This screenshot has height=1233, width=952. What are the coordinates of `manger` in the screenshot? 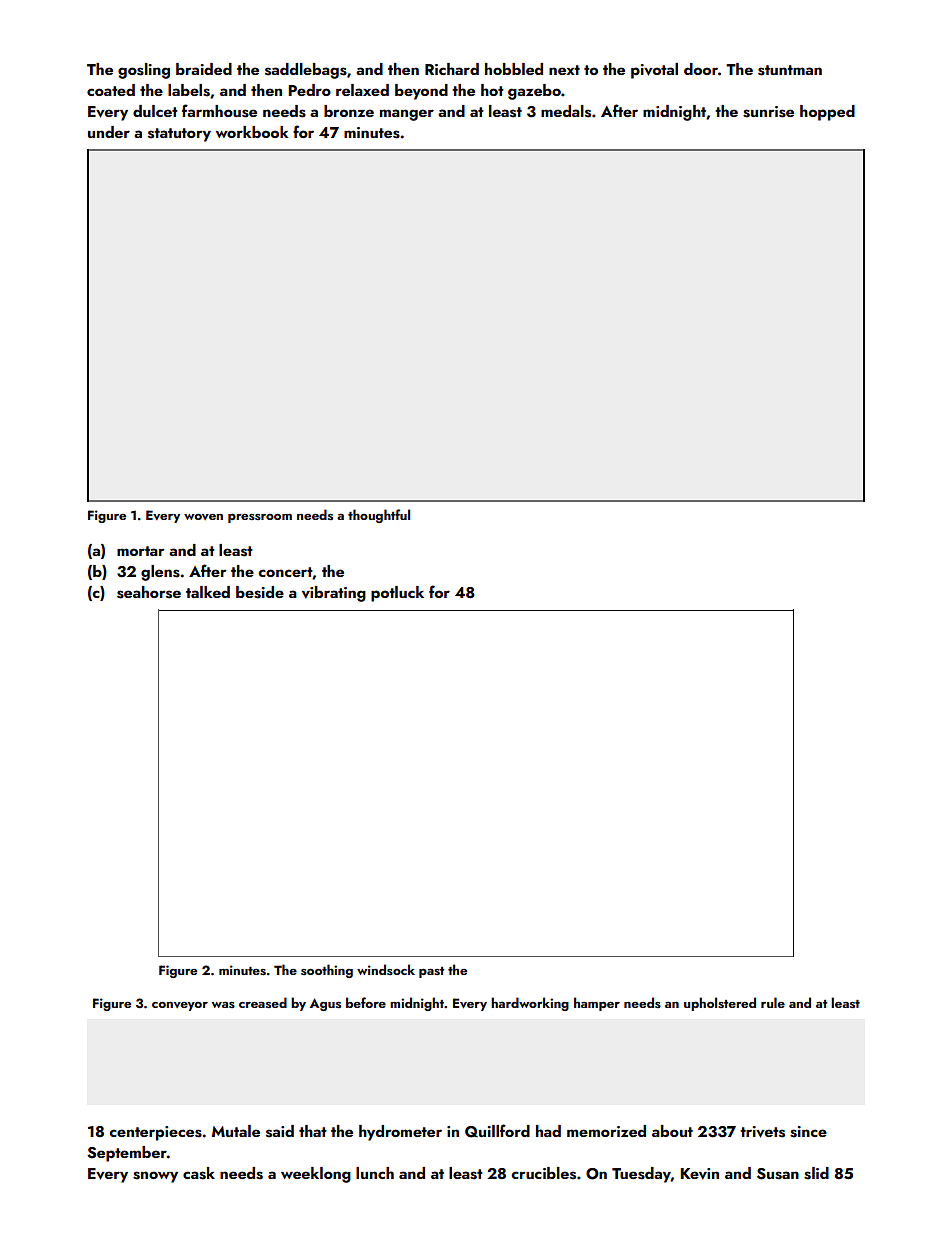 It's located at (407, 115).
